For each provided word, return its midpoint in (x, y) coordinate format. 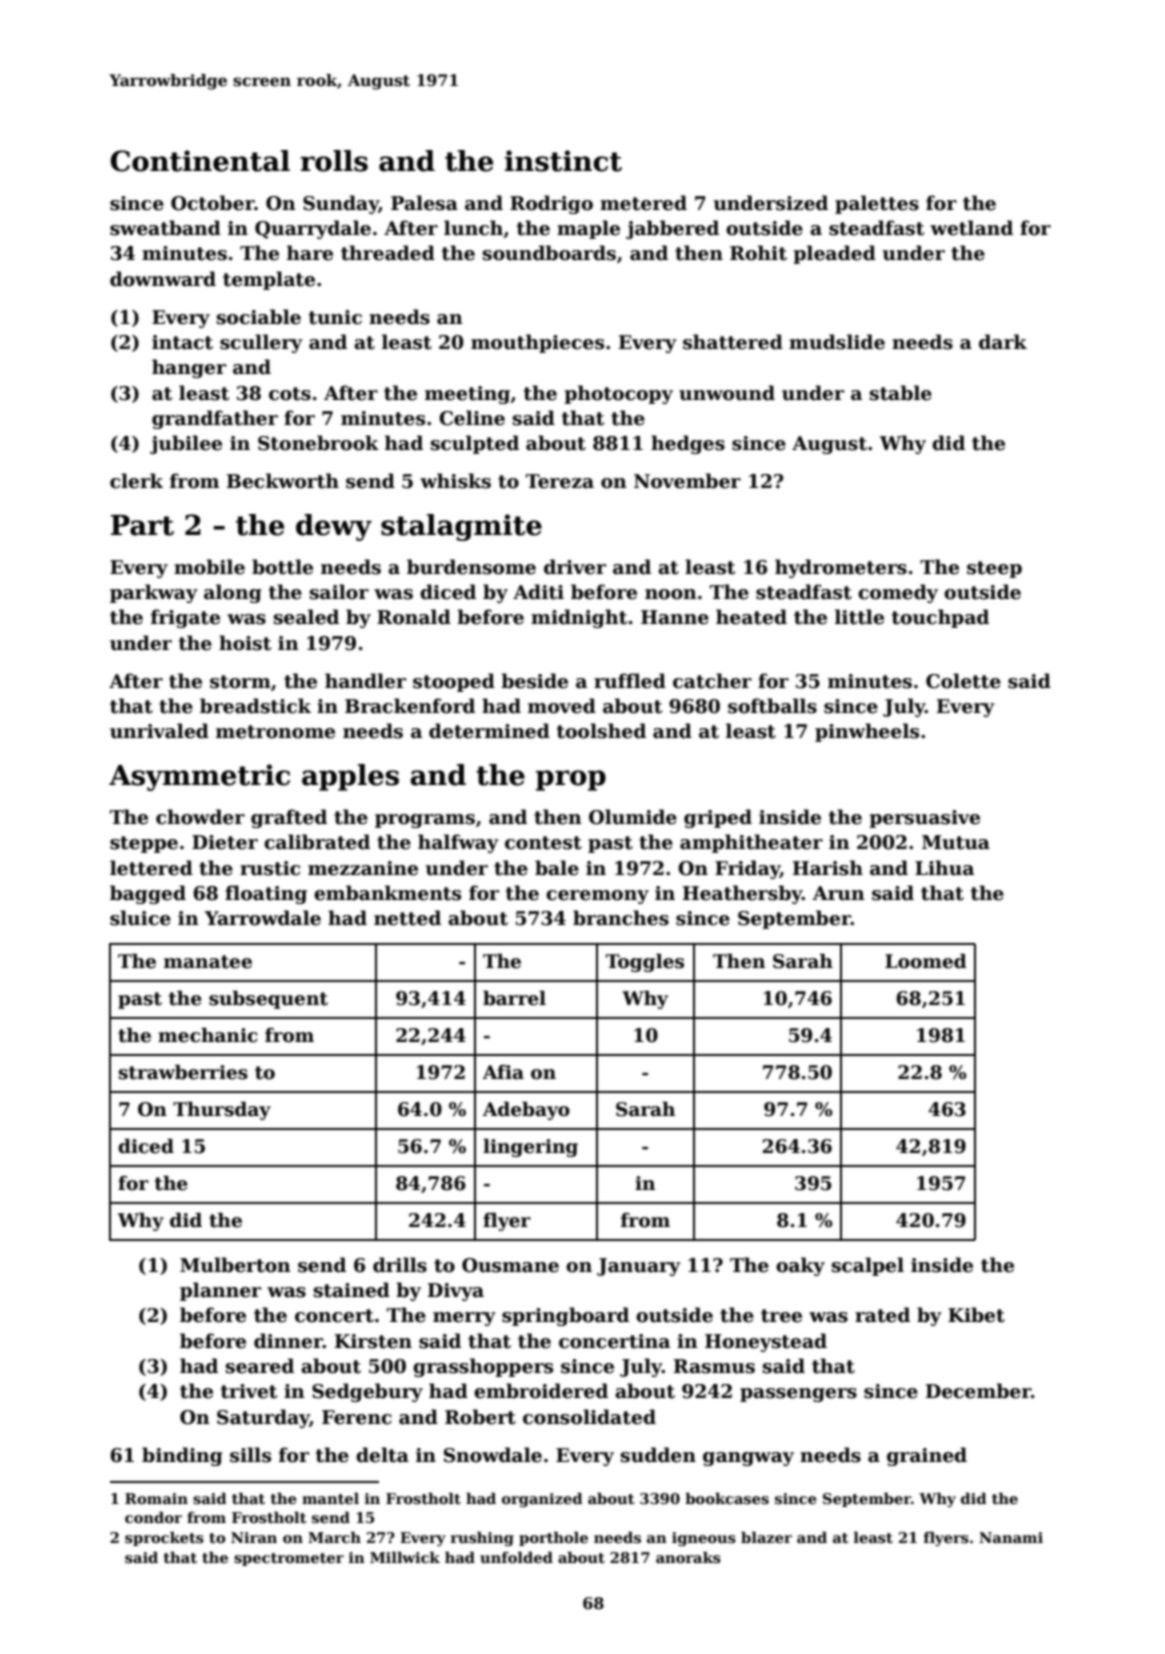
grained (927, 1456)
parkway (154, 593)
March (334, 1537)
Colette (963, 681)
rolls (334, 161)
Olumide (633, 817)
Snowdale (493, 1455)
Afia (503, 1072)
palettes (877, 204)
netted (407, 918)
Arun (839, 893)
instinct (563, 161)
